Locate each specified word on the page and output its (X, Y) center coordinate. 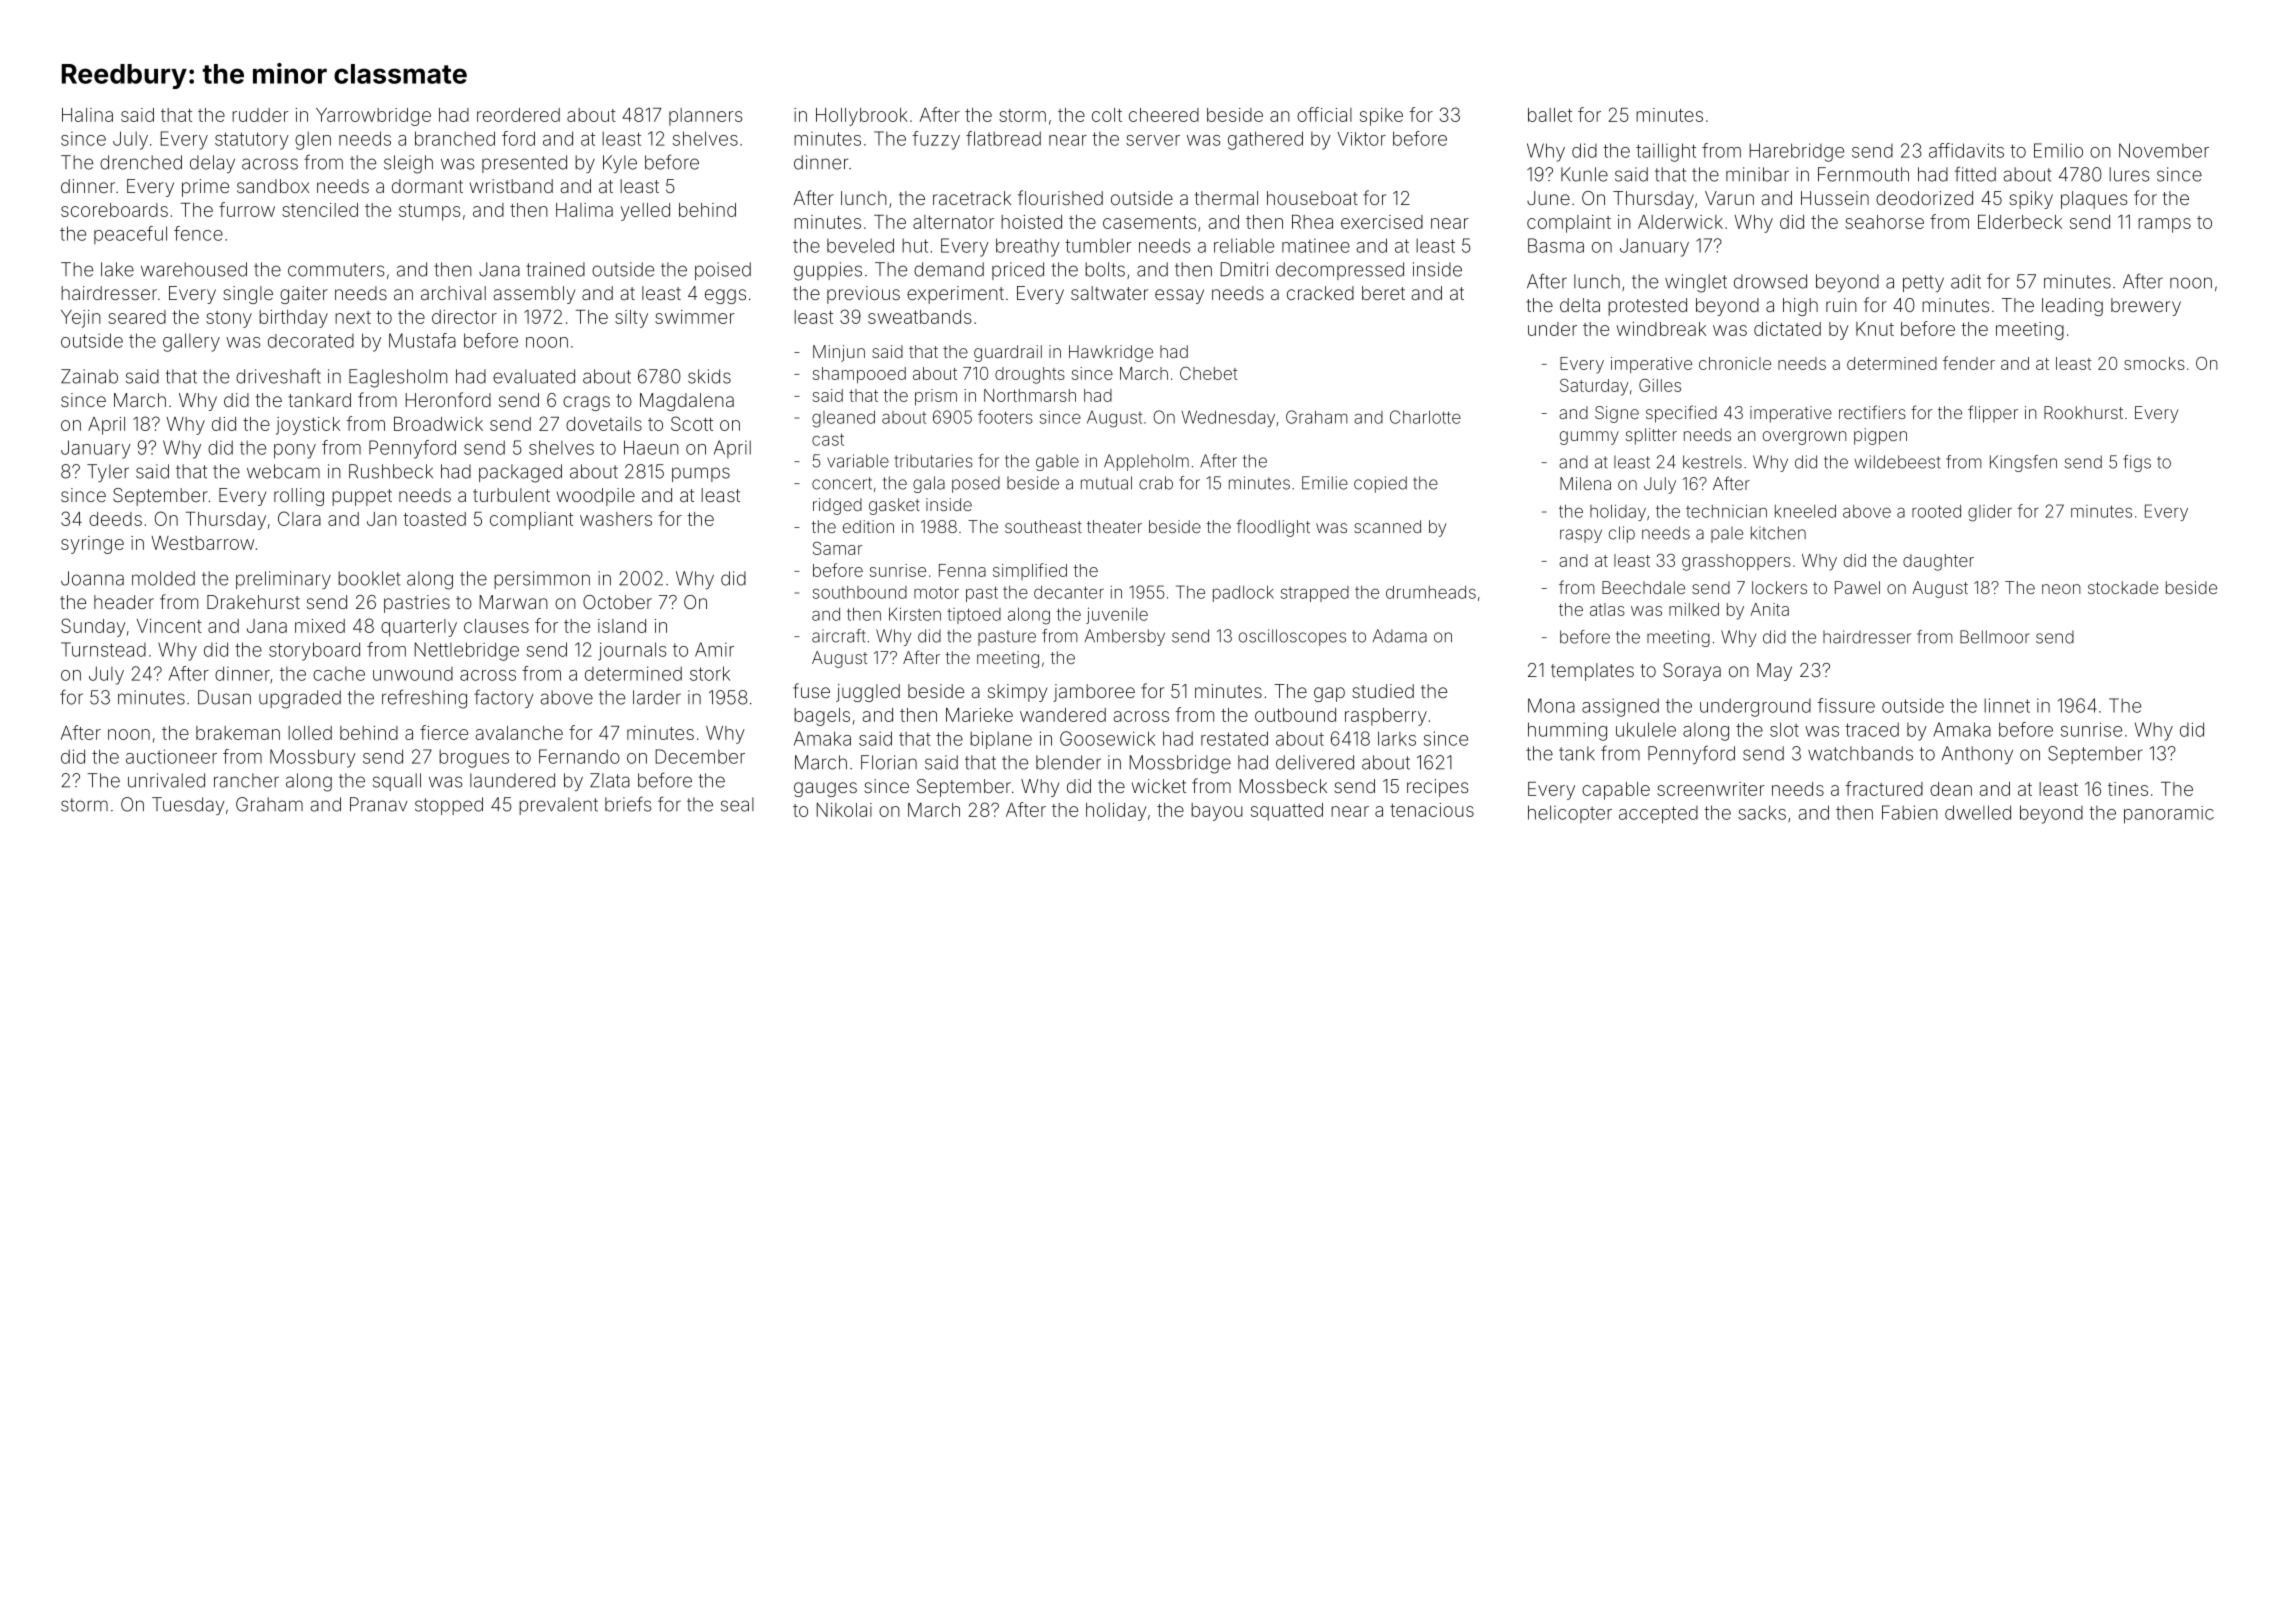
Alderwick (1680, 222)
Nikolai (844, 810)
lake (117, 269)
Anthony (1977, 755)
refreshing (424, 699)
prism (936, 397)
